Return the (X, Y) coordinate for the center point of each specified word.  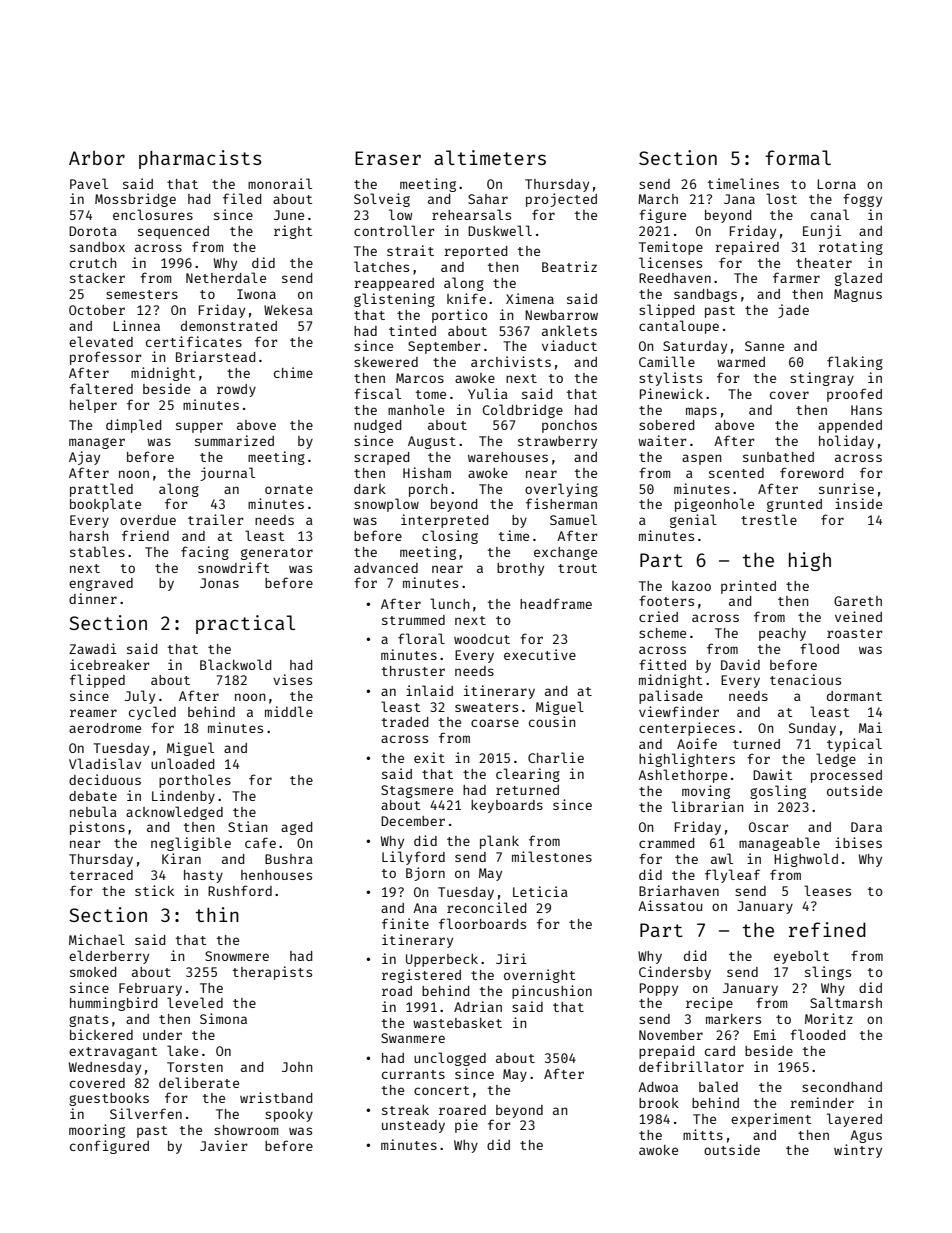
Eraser (388, 158)
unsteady (413, 1126)
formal (798, 157)
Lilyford (413, 858)
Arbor (97, 157)
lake (182, 1050)
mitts (703, 1134)
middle (289, 711)
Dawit (773, 774)
